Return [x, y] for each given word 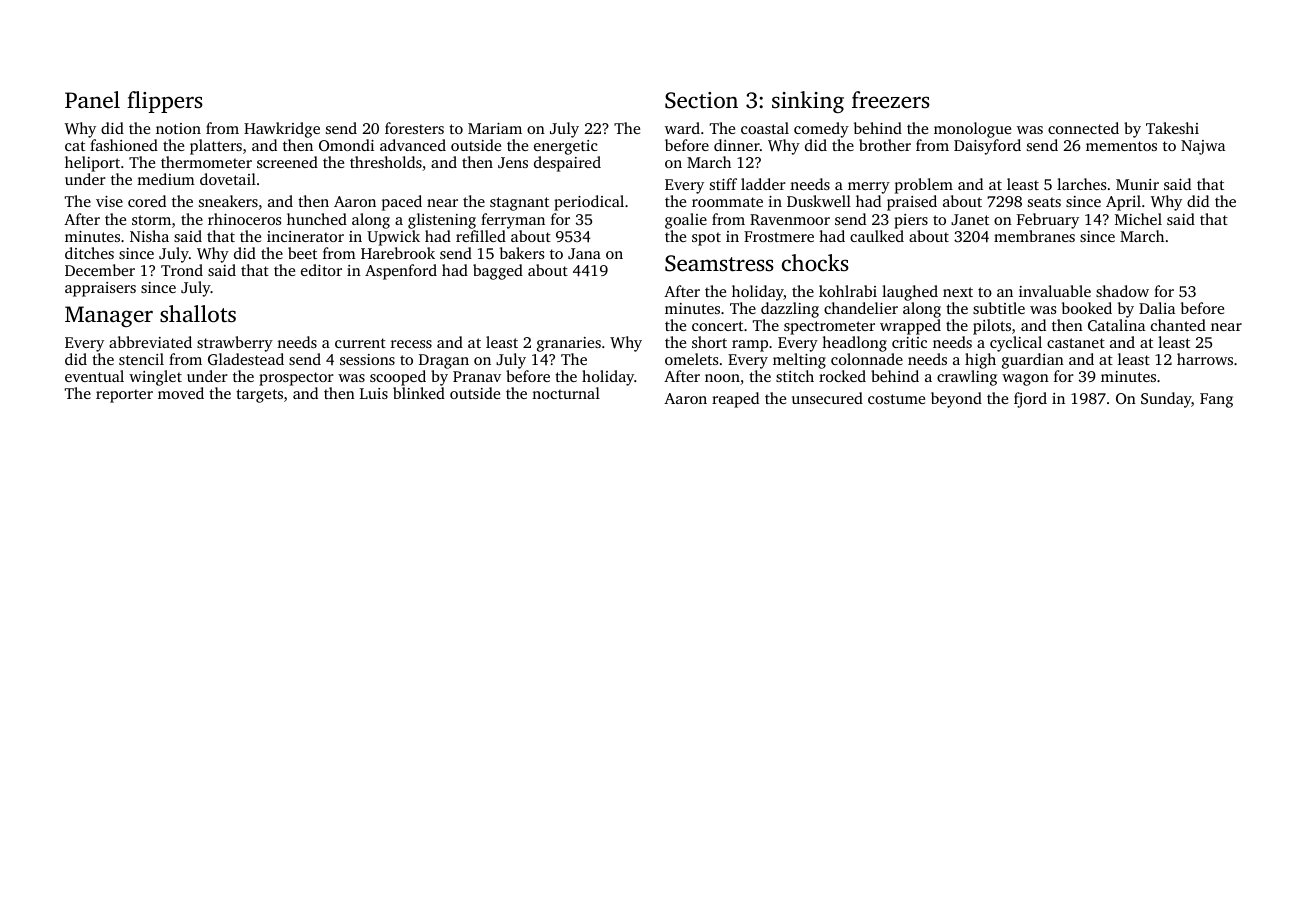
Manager [109, 316]
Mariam [495, 128]
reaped [735, 400]
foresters [414, 128]
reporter [124, 396]
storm [151, 220]
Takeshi [1172, 128]
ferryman [513, 221]
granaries [569, 344]
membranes [1034, 236]
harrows [1205, 359]
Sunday [1166, 400]
